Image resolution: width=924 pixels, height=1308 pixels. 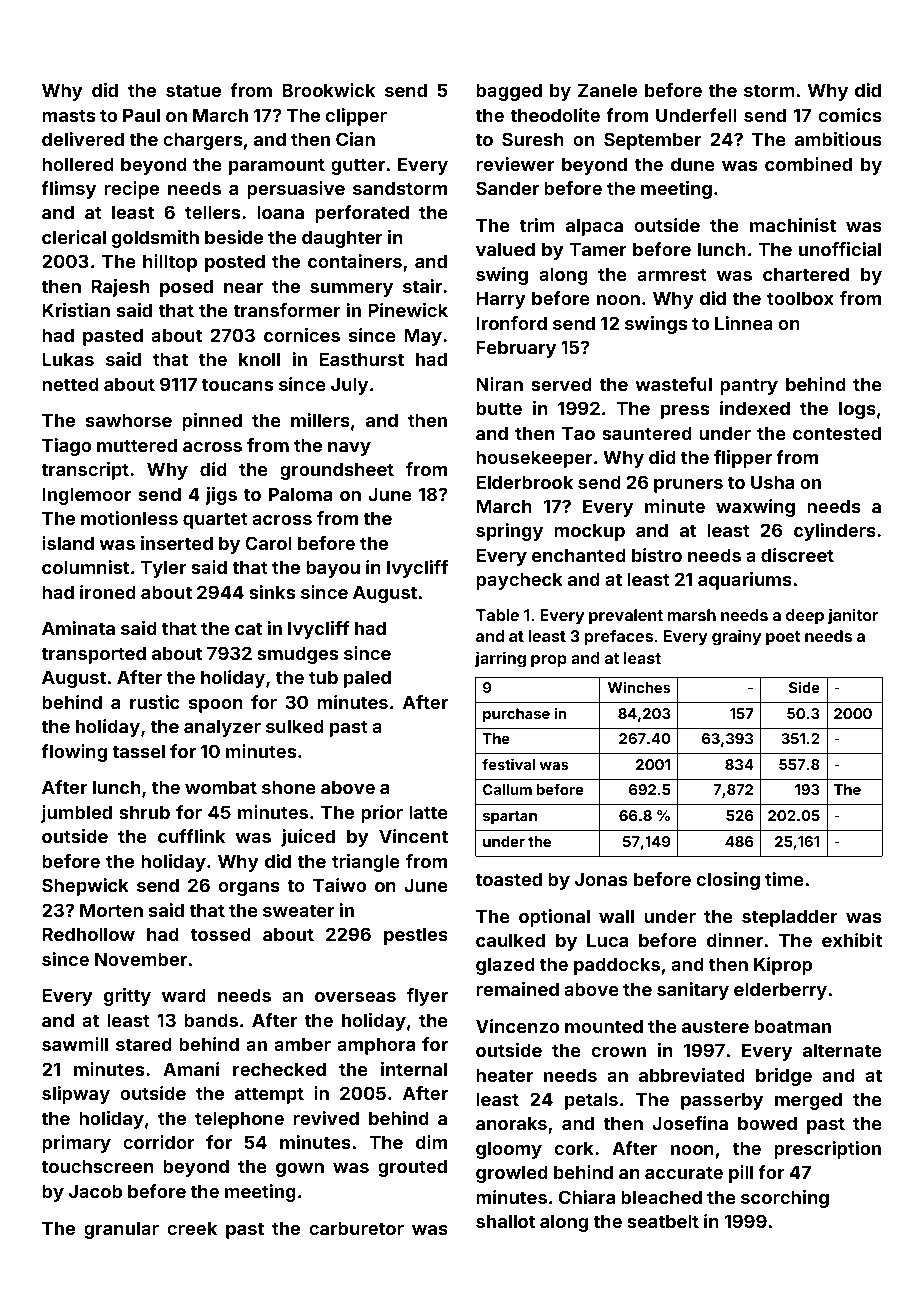 What do you see at coordinates (155, 702) in the document?
I see `rustic` at bounding box center [155, 702].
